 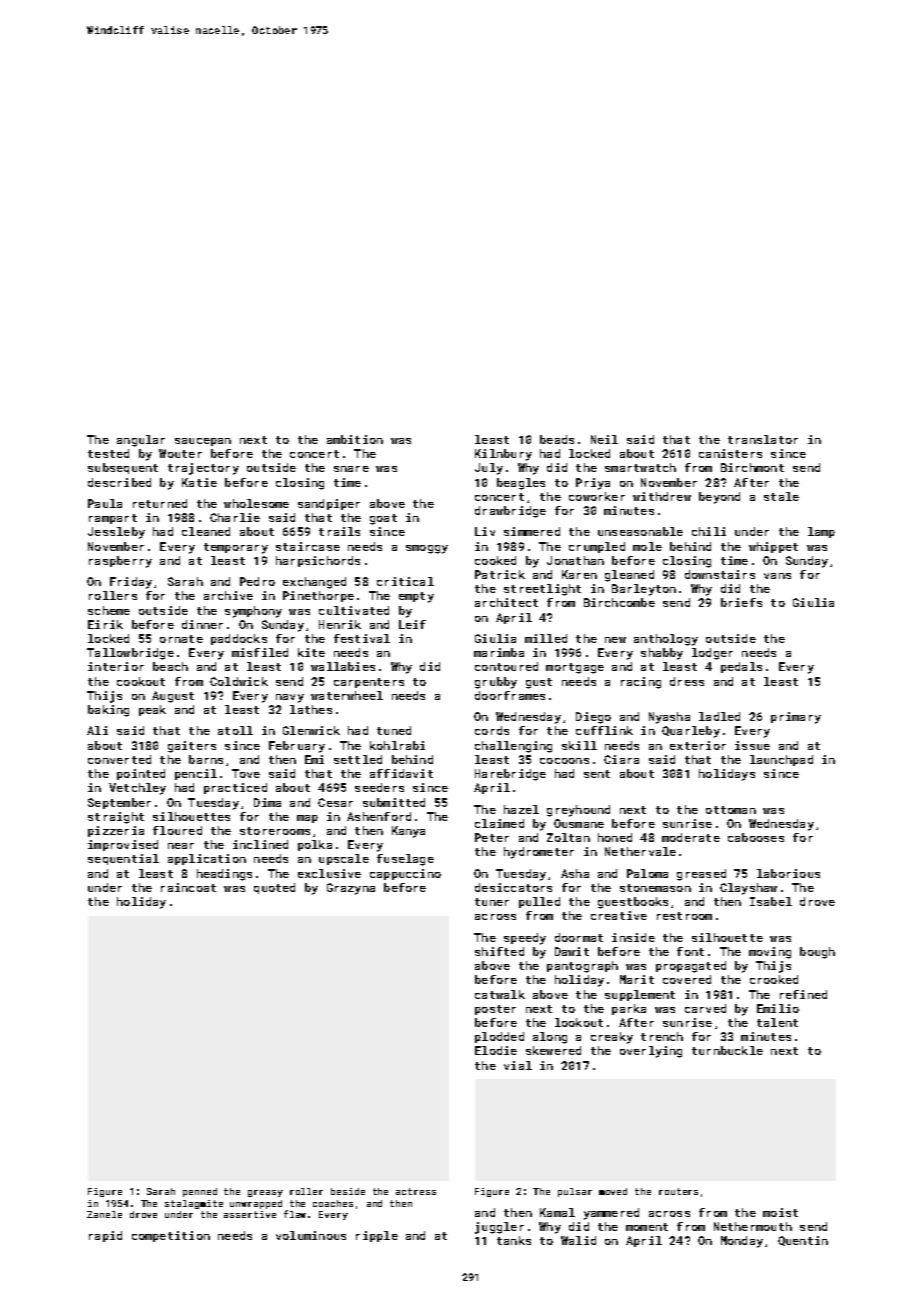 I want to click on Glenwick, so click(x=311, y=730).
